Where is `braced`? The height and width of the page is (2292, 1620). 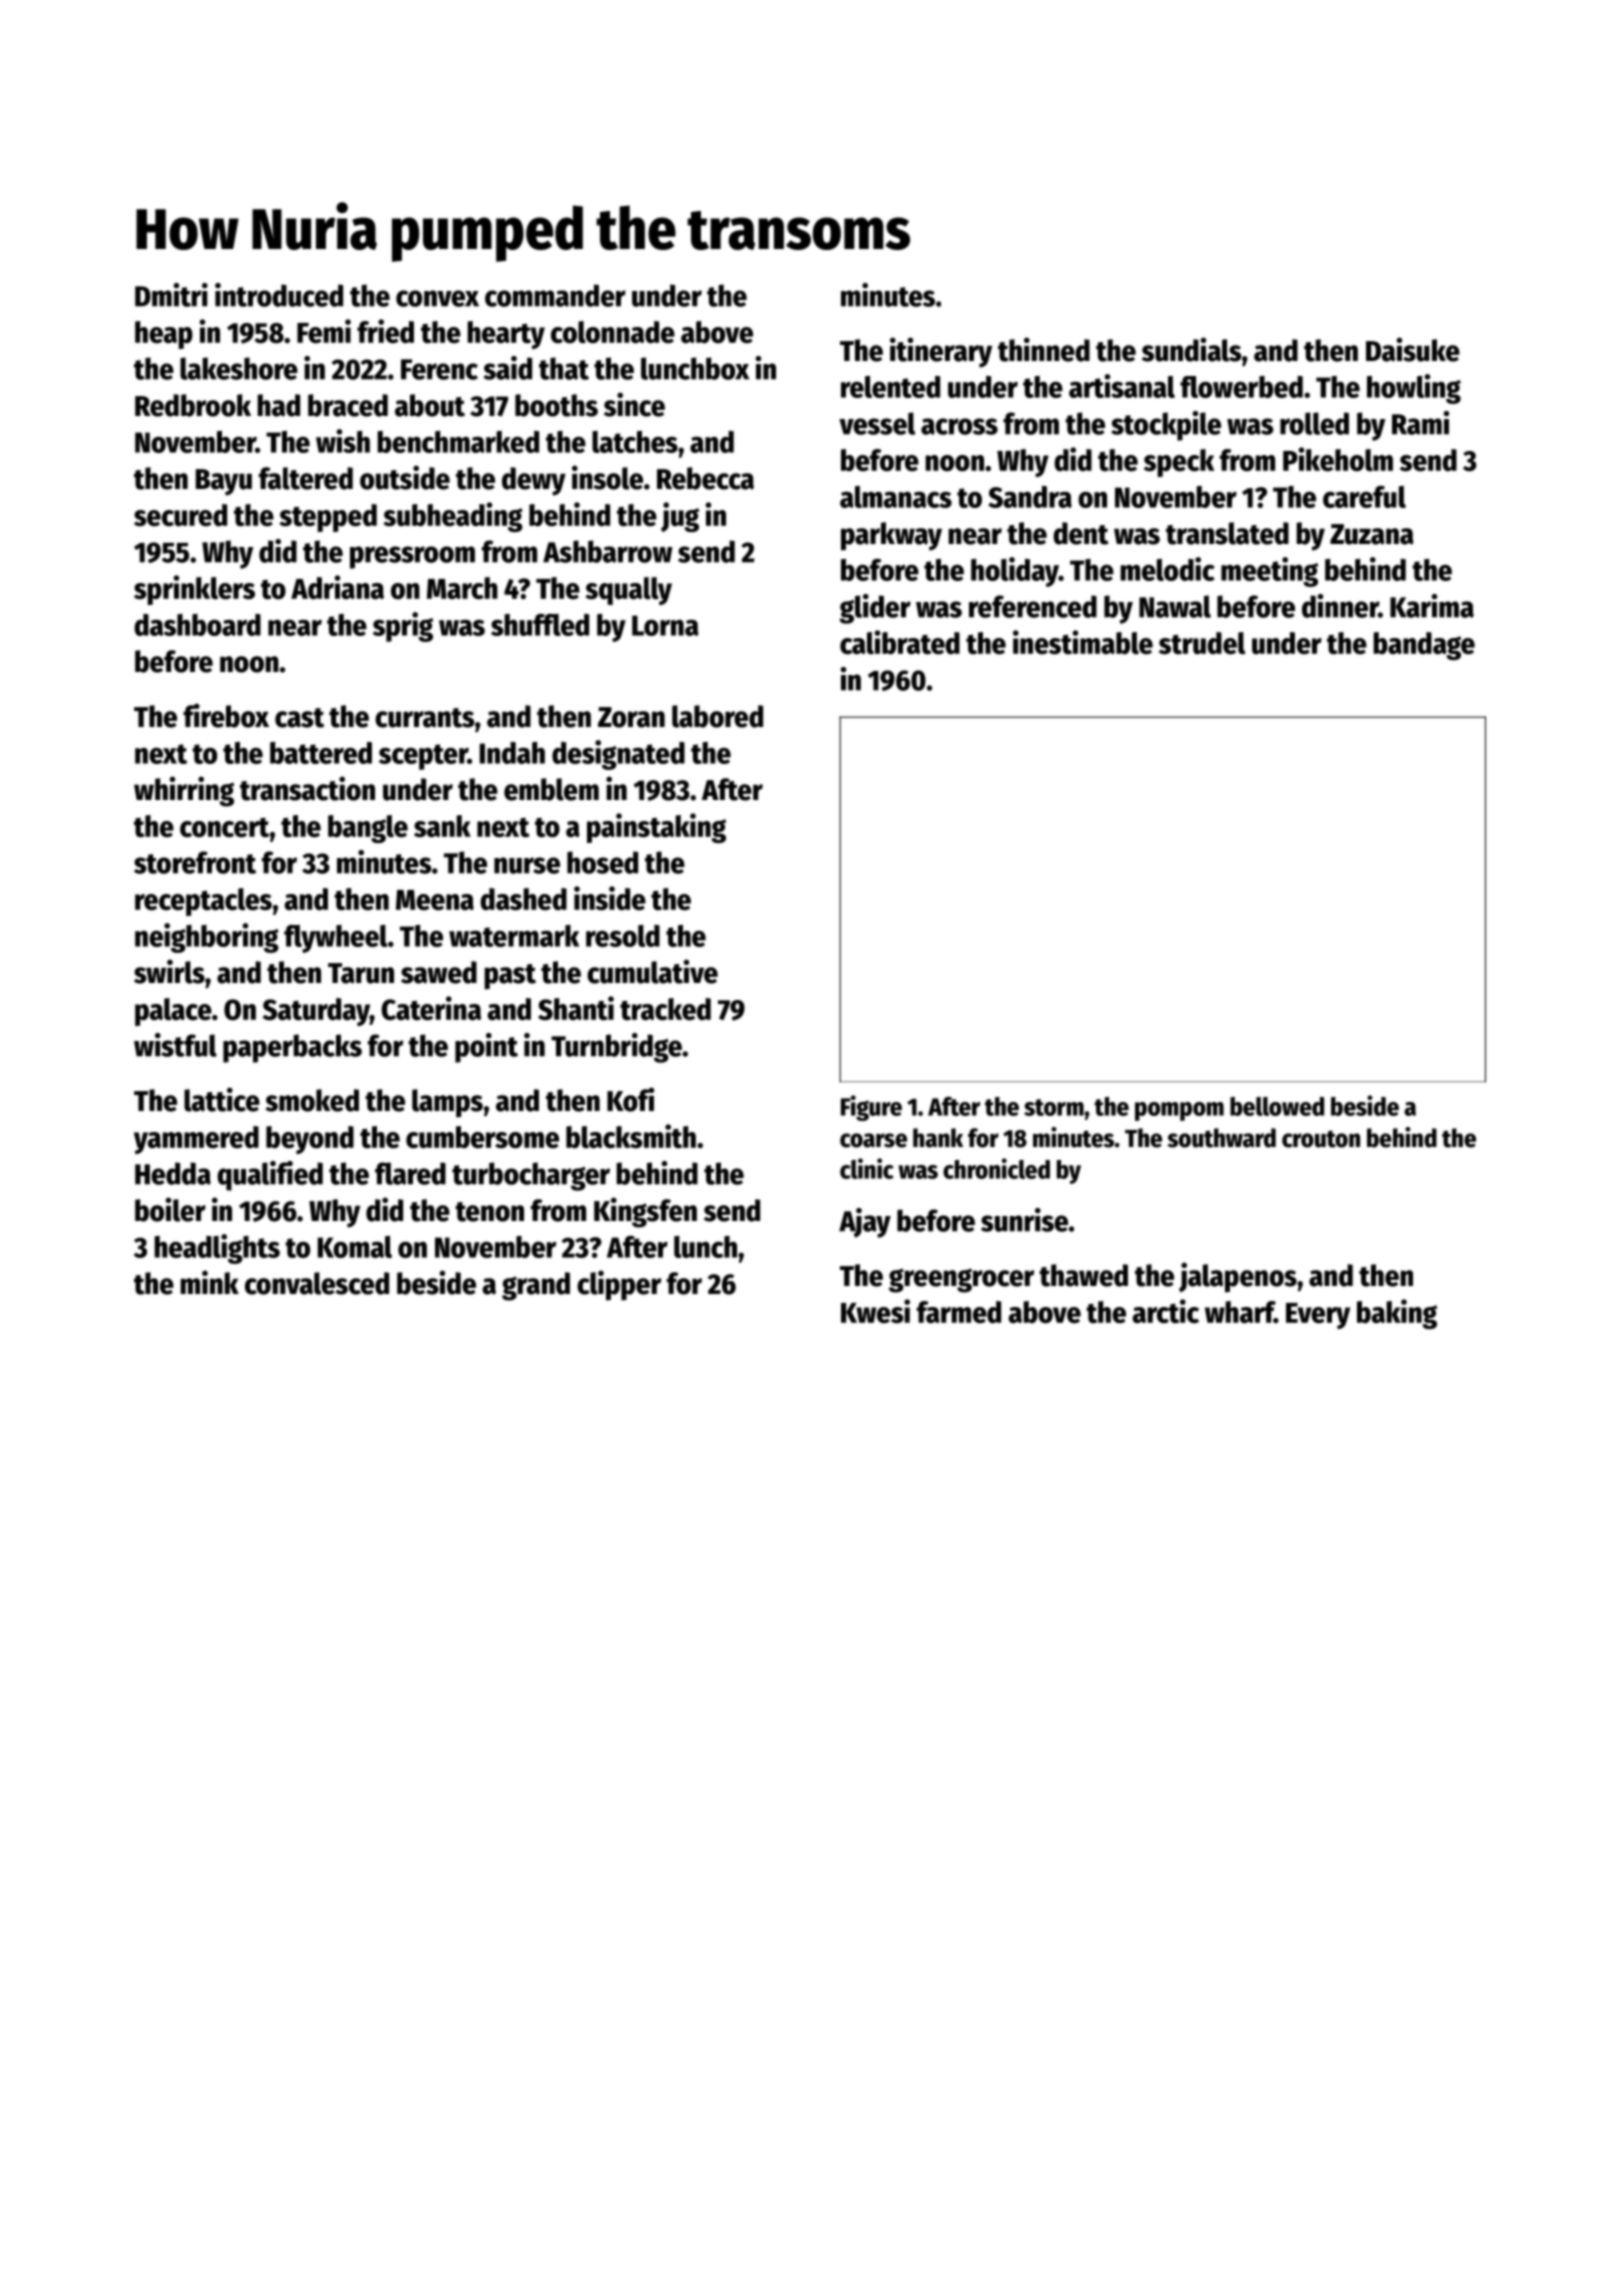 braced is located at coordinates (348, 405).
